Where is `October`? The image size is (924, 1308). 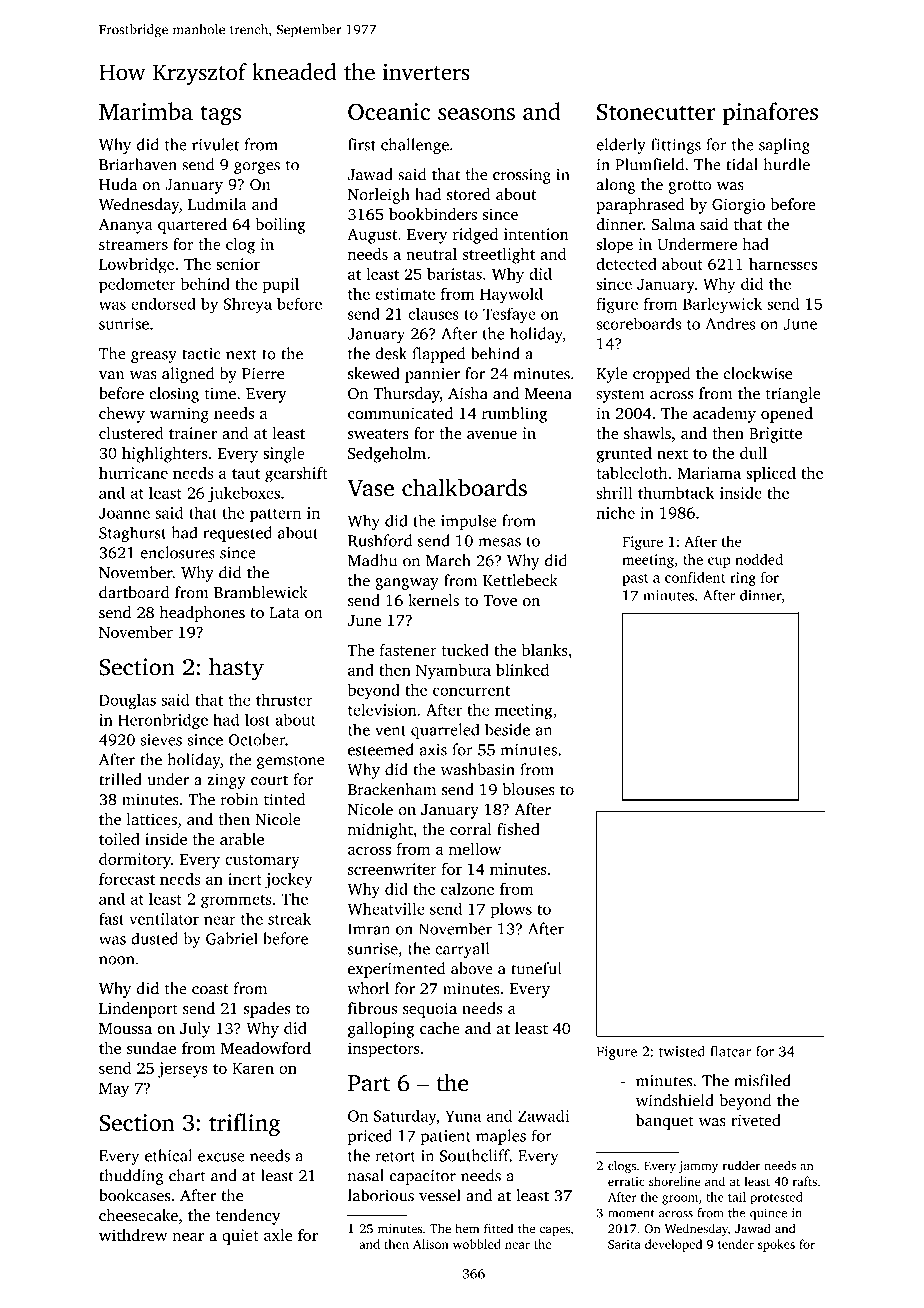 October is located at coordinates (256, 739).
